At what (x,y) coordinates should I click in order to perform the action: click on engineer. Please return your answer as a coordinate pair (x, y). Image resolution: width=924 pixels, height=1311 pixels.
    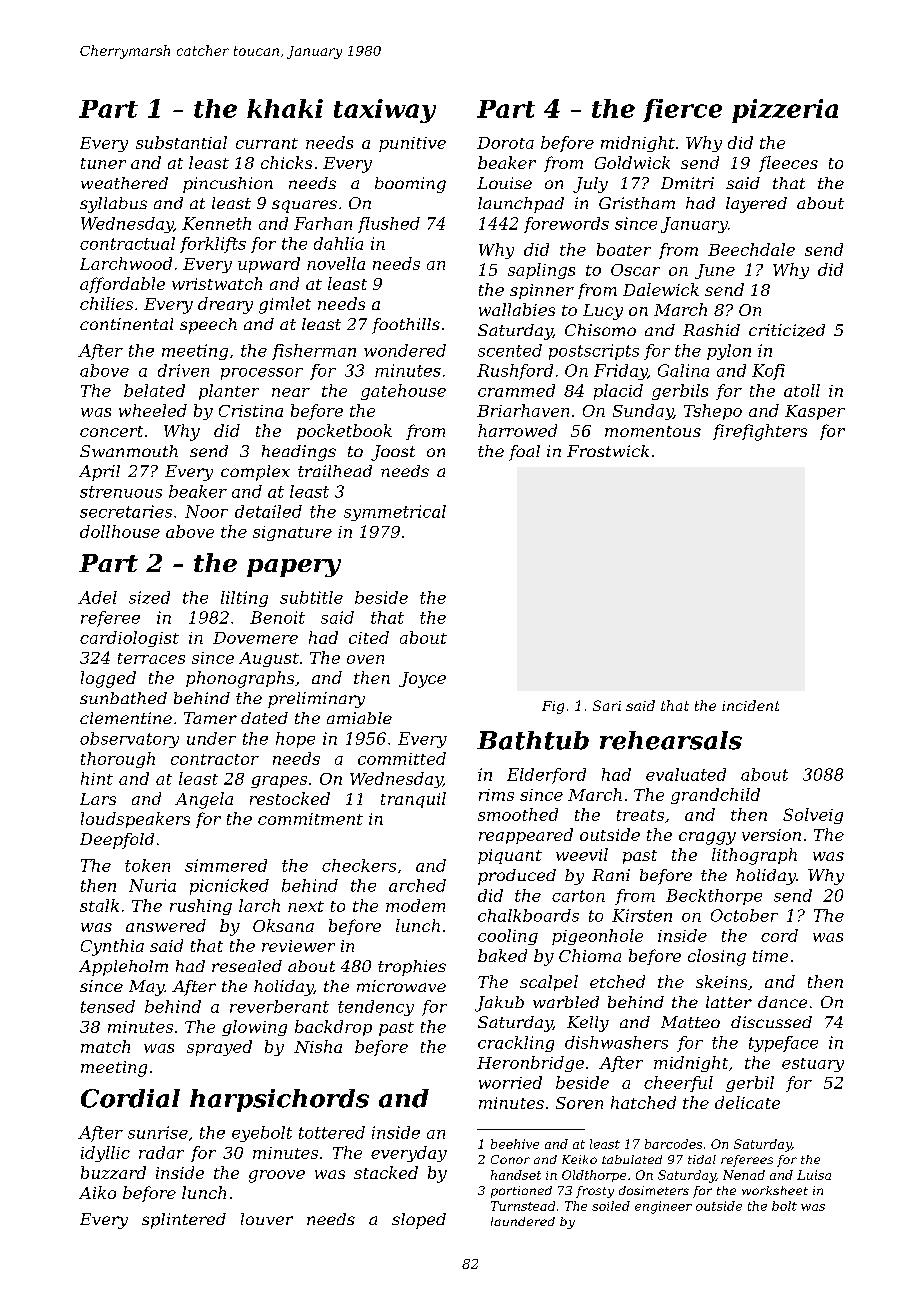
    Looking at the image, I should click on (663, 1207).
